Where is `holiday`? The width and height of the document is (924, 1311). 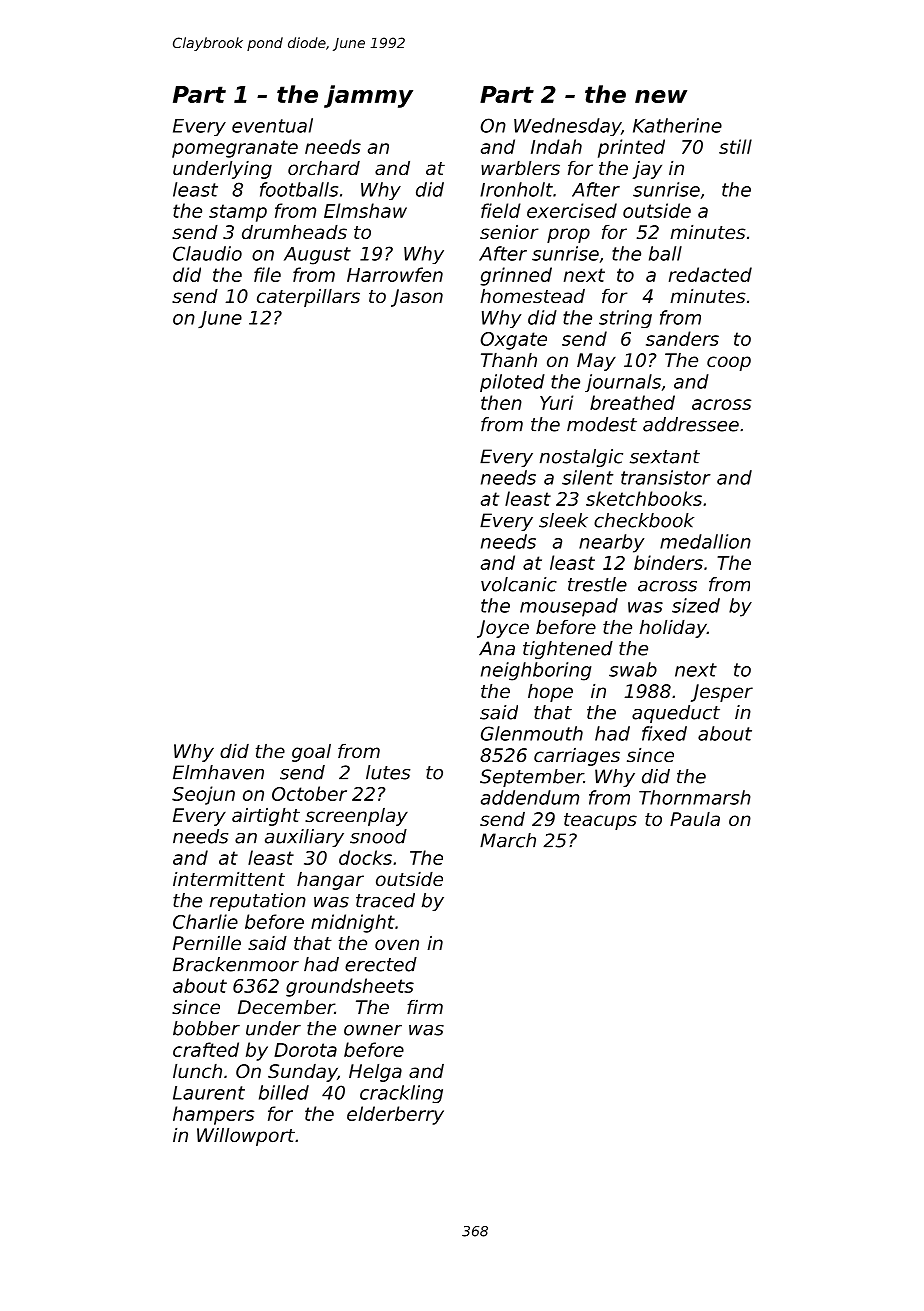
holiday is located at coordinates (673, 629).
